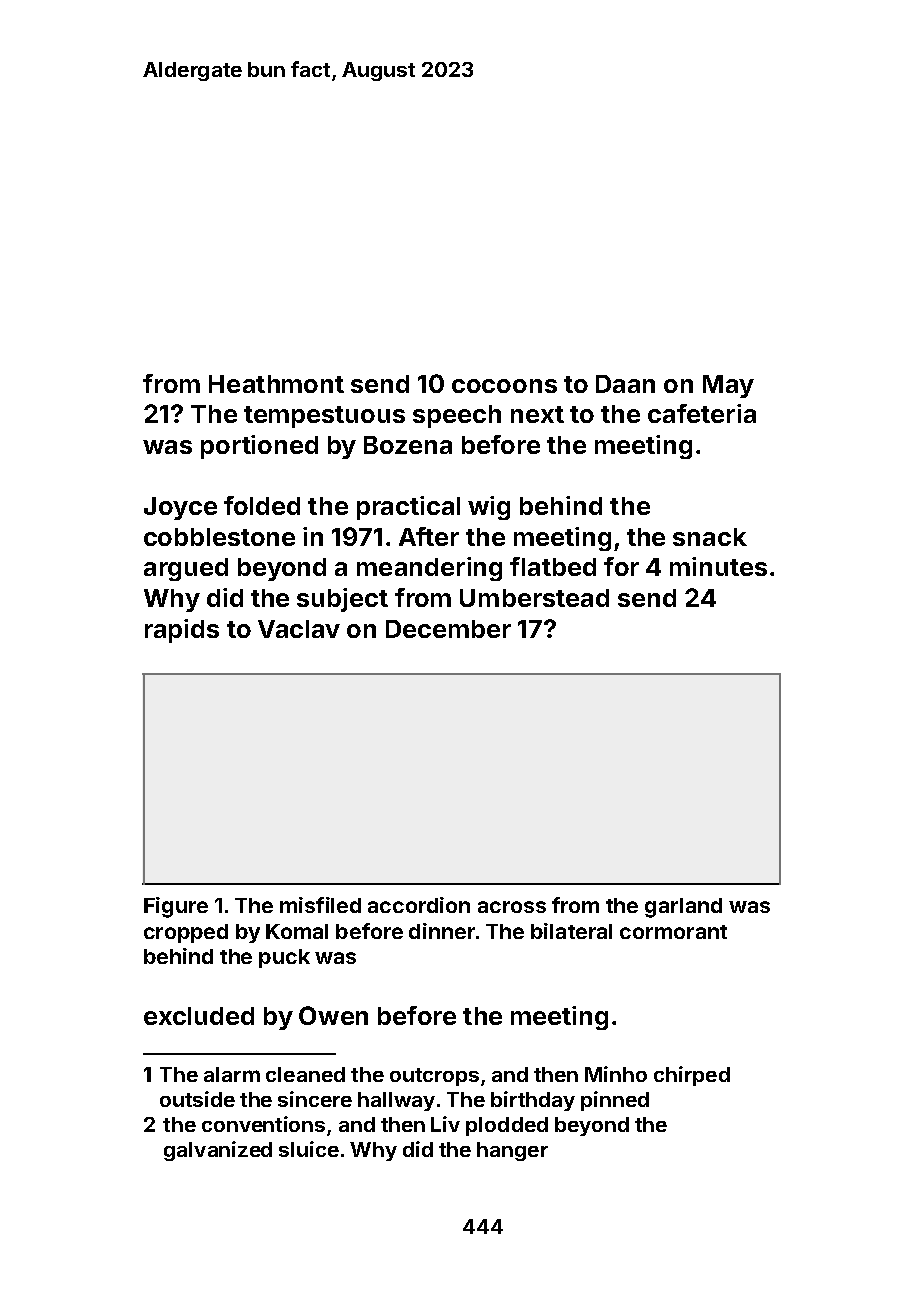 The image size is (924, 1311). Describe the element at coordinates (342, 600) in the screenshot. I see `subject` at that location.
